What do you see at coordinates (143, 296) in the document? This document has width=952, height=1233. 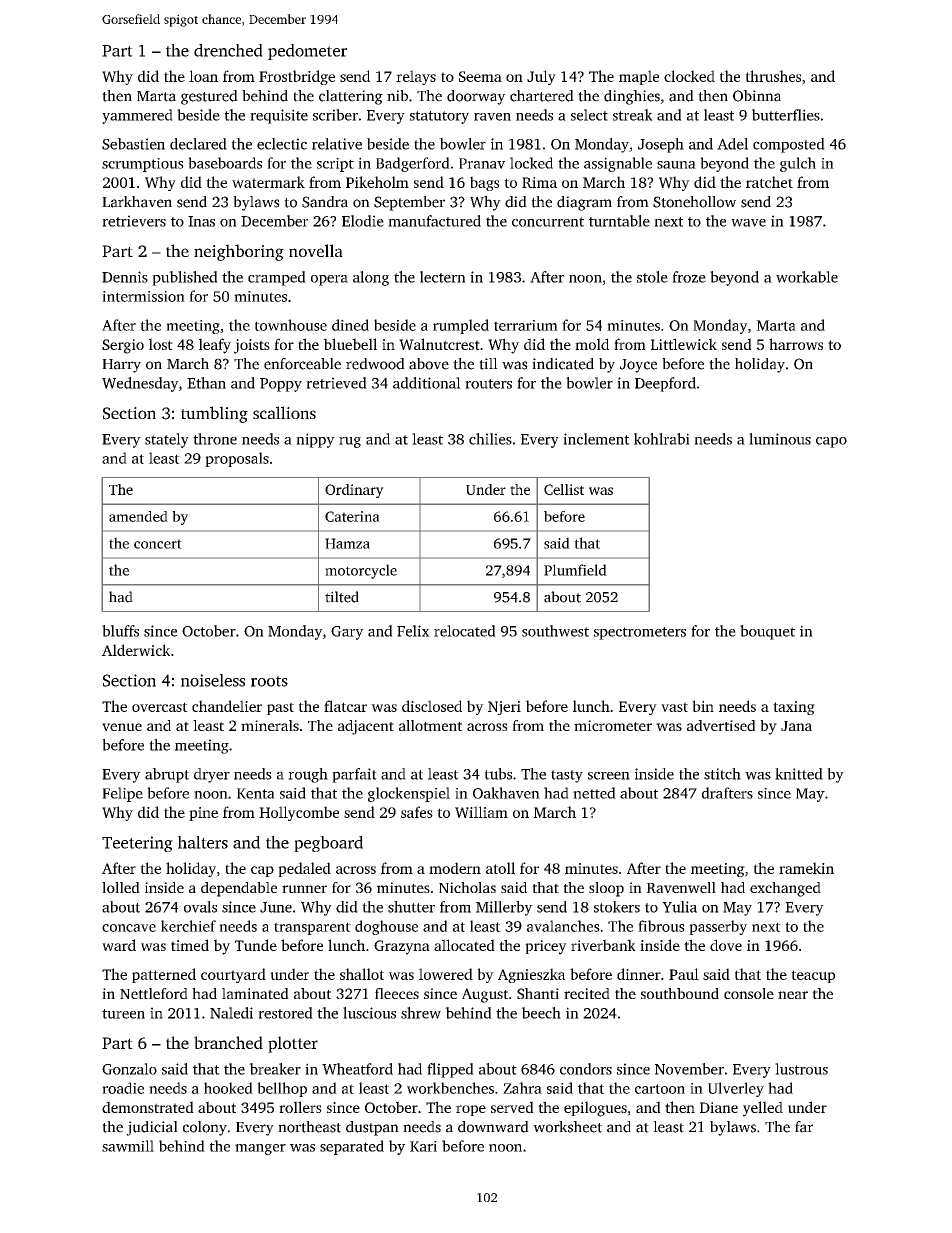 I see `intermission` at bounding box center [143, 296].
